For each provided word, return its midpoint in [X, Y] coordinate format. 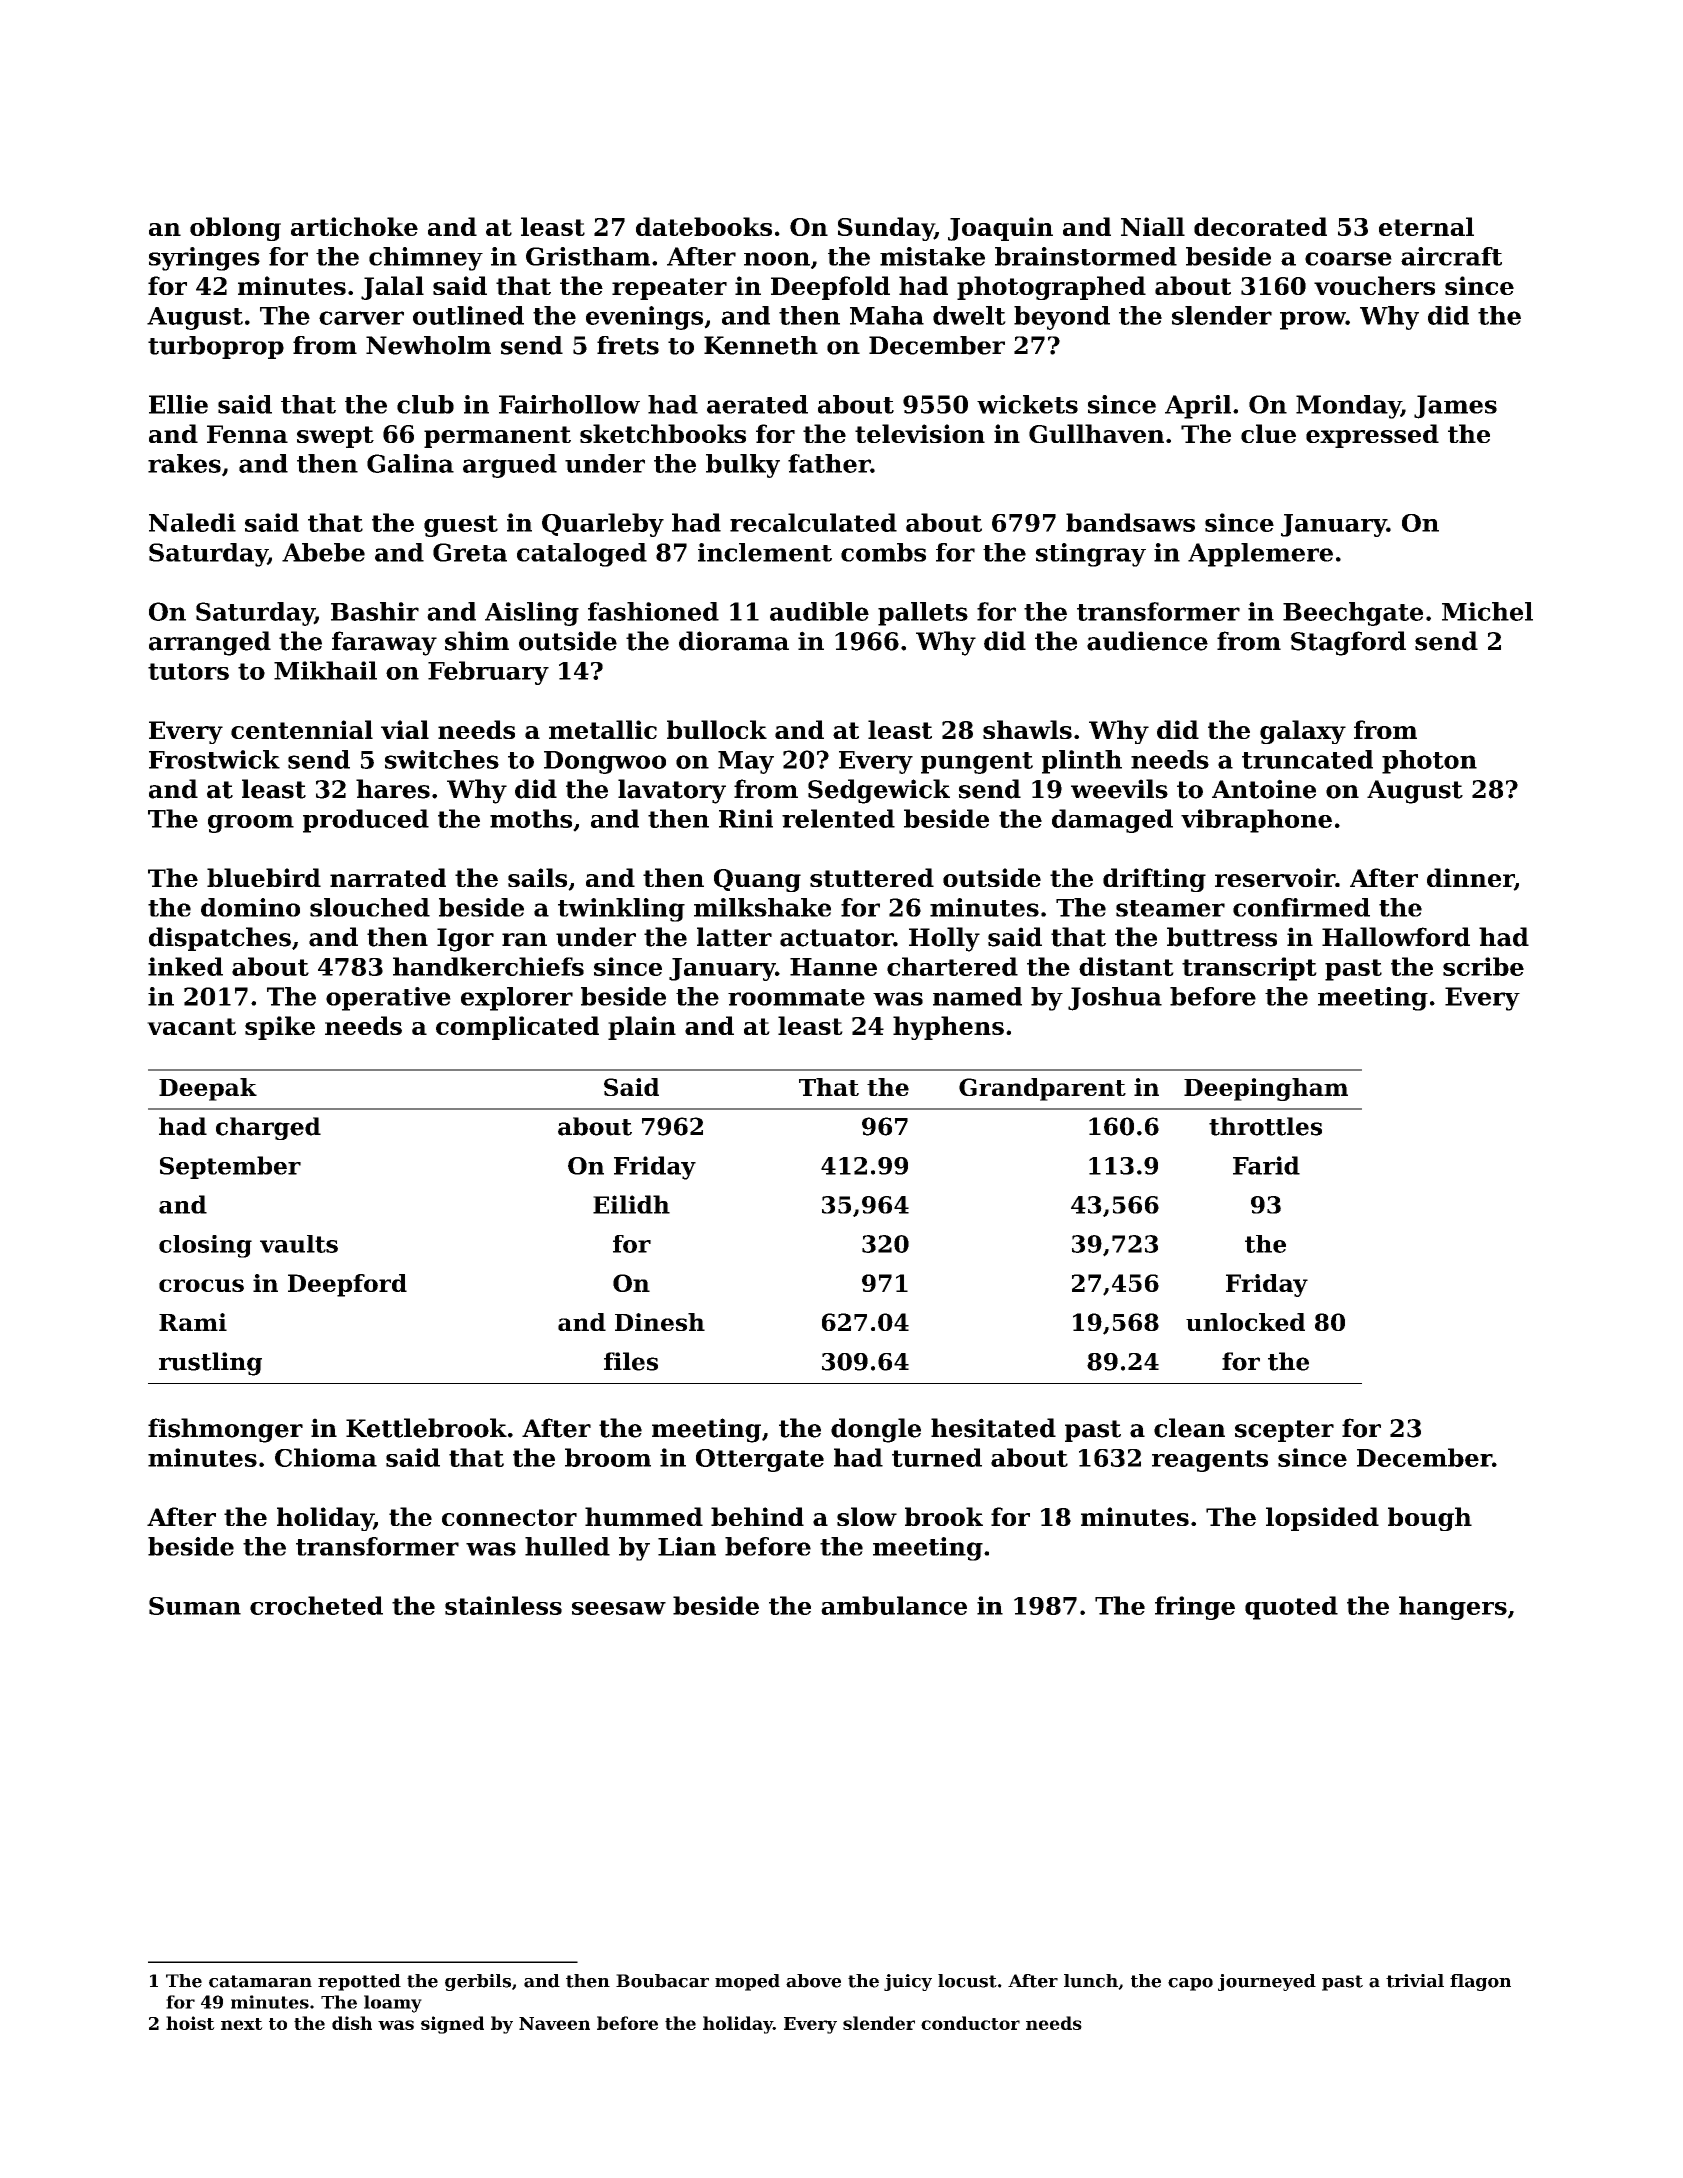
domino [250, 907]
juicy [908, 1982]
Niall [1153, 226]
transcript [1249, 969]
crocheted [316, 1605]
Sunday [886, 229]
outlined [468, 315]
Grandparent [1042, 1089]
